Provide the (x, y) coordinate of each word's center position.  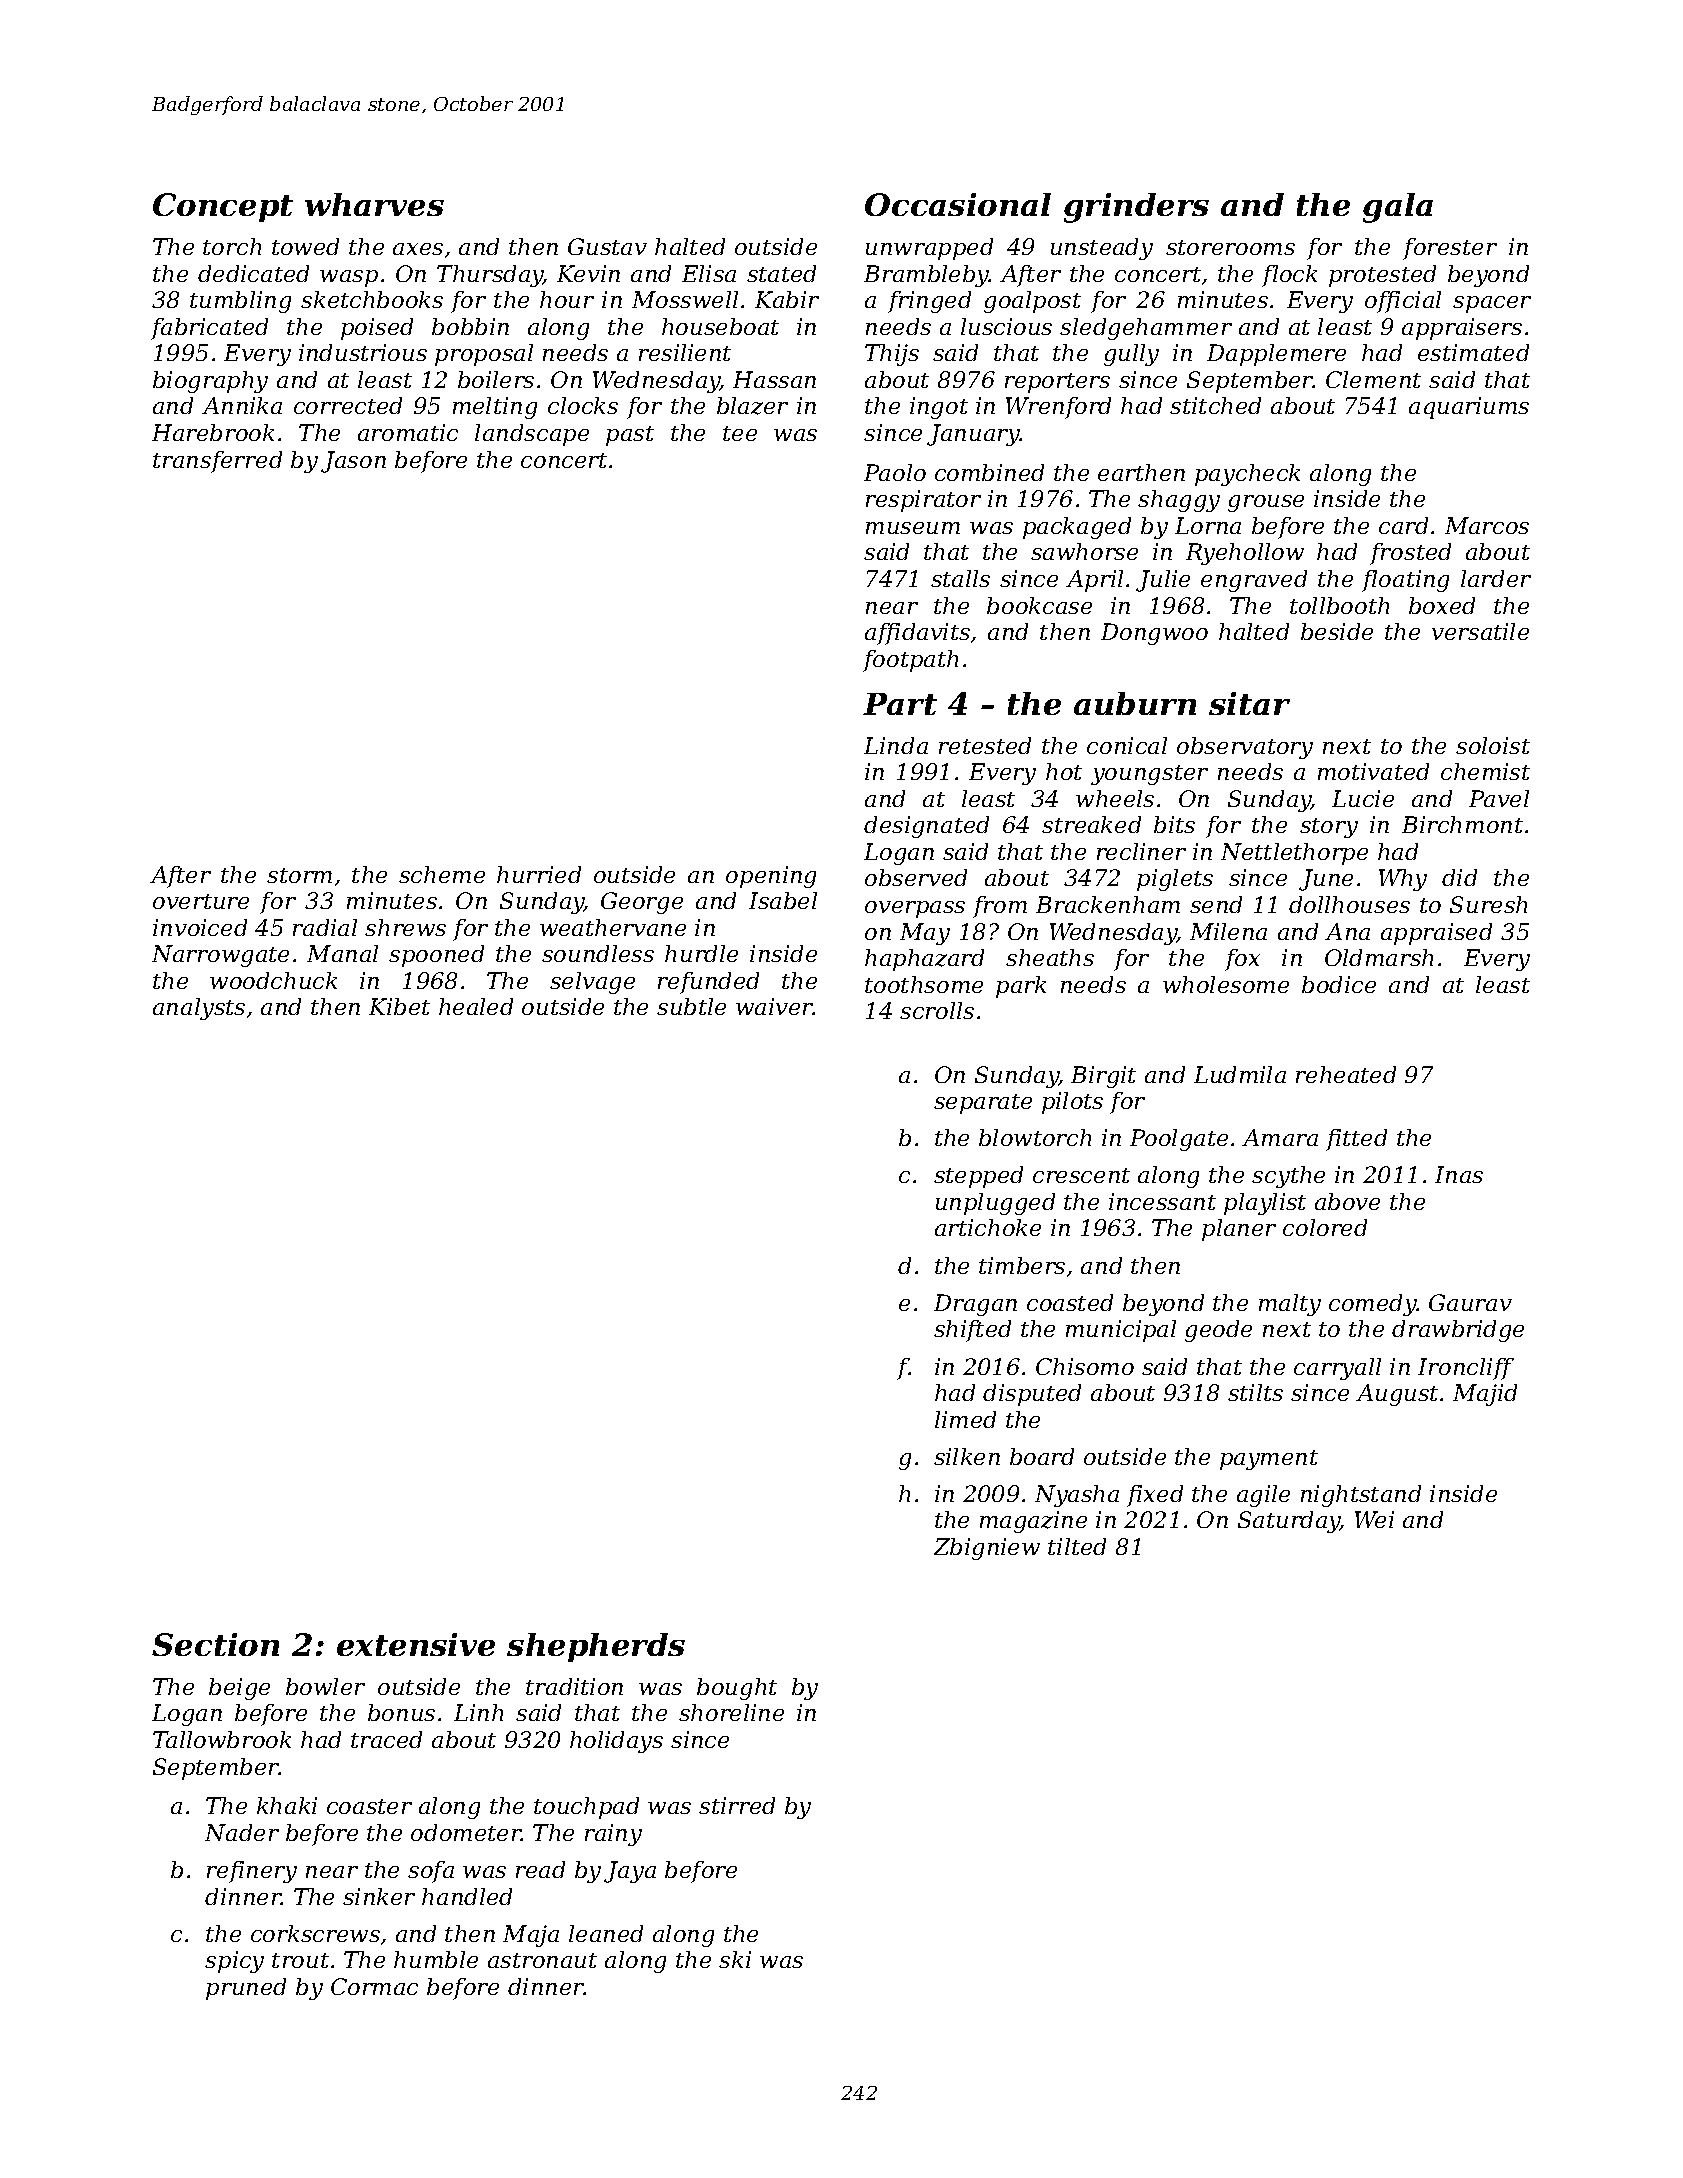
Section (215, 1644)
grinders (1136, 208)
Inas (1459, 1174)
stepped (978, 1177)
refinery (252, 1872)
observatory (1245, 748)
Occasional (958, 204)
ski (735, 1959)
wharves (374, 204)
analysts (199, 1009)
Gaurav (1470, 1302)
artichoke (988, 1227)
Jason (353, 462)
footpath (910, 661)
